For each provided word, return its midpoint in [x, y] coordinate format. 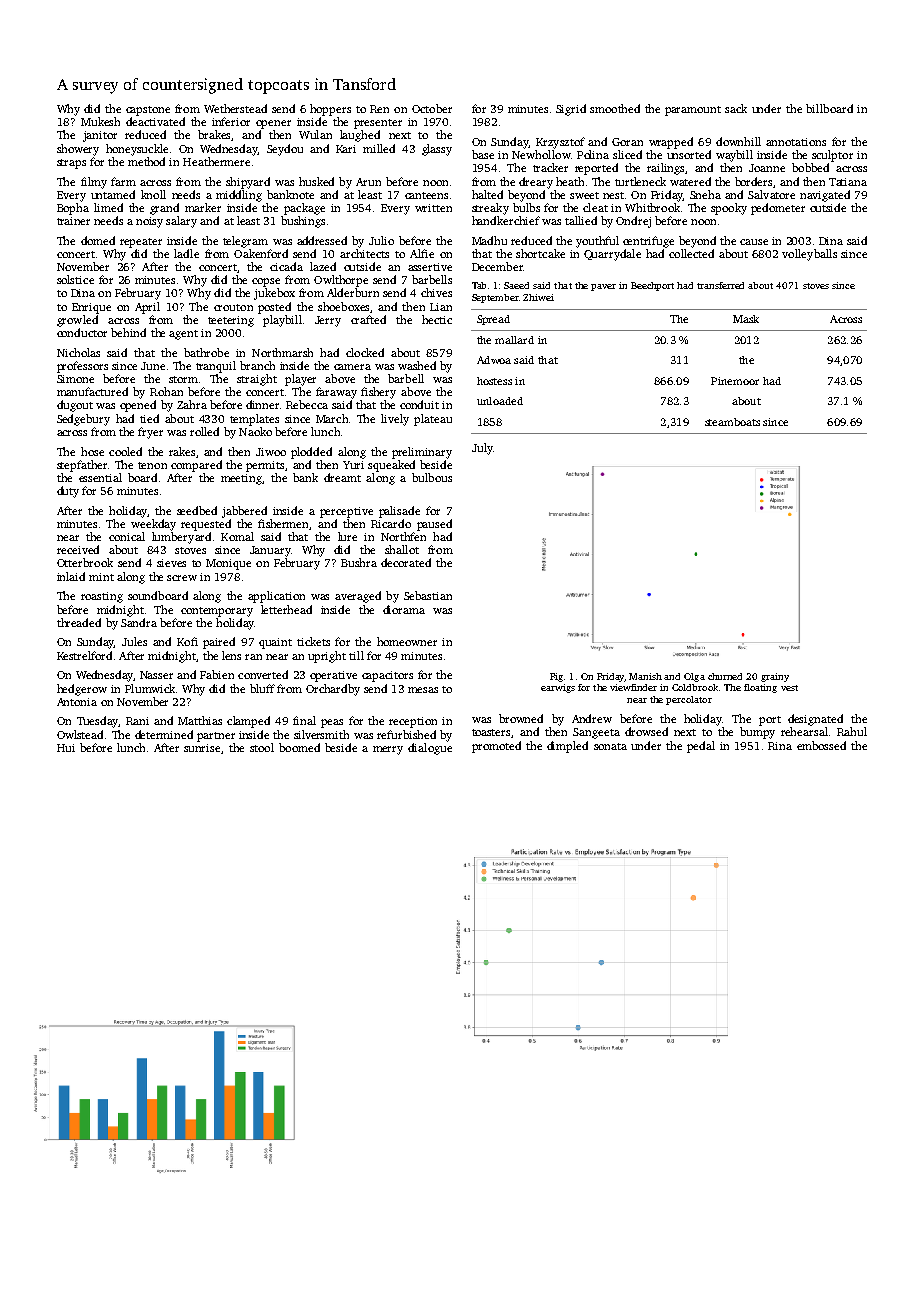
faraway [336, 393]
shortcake [540, 253]
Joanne [767, 168]
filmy [94, 183]
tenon [152, 465]
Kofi [187, 641]
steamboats [732, 422]
